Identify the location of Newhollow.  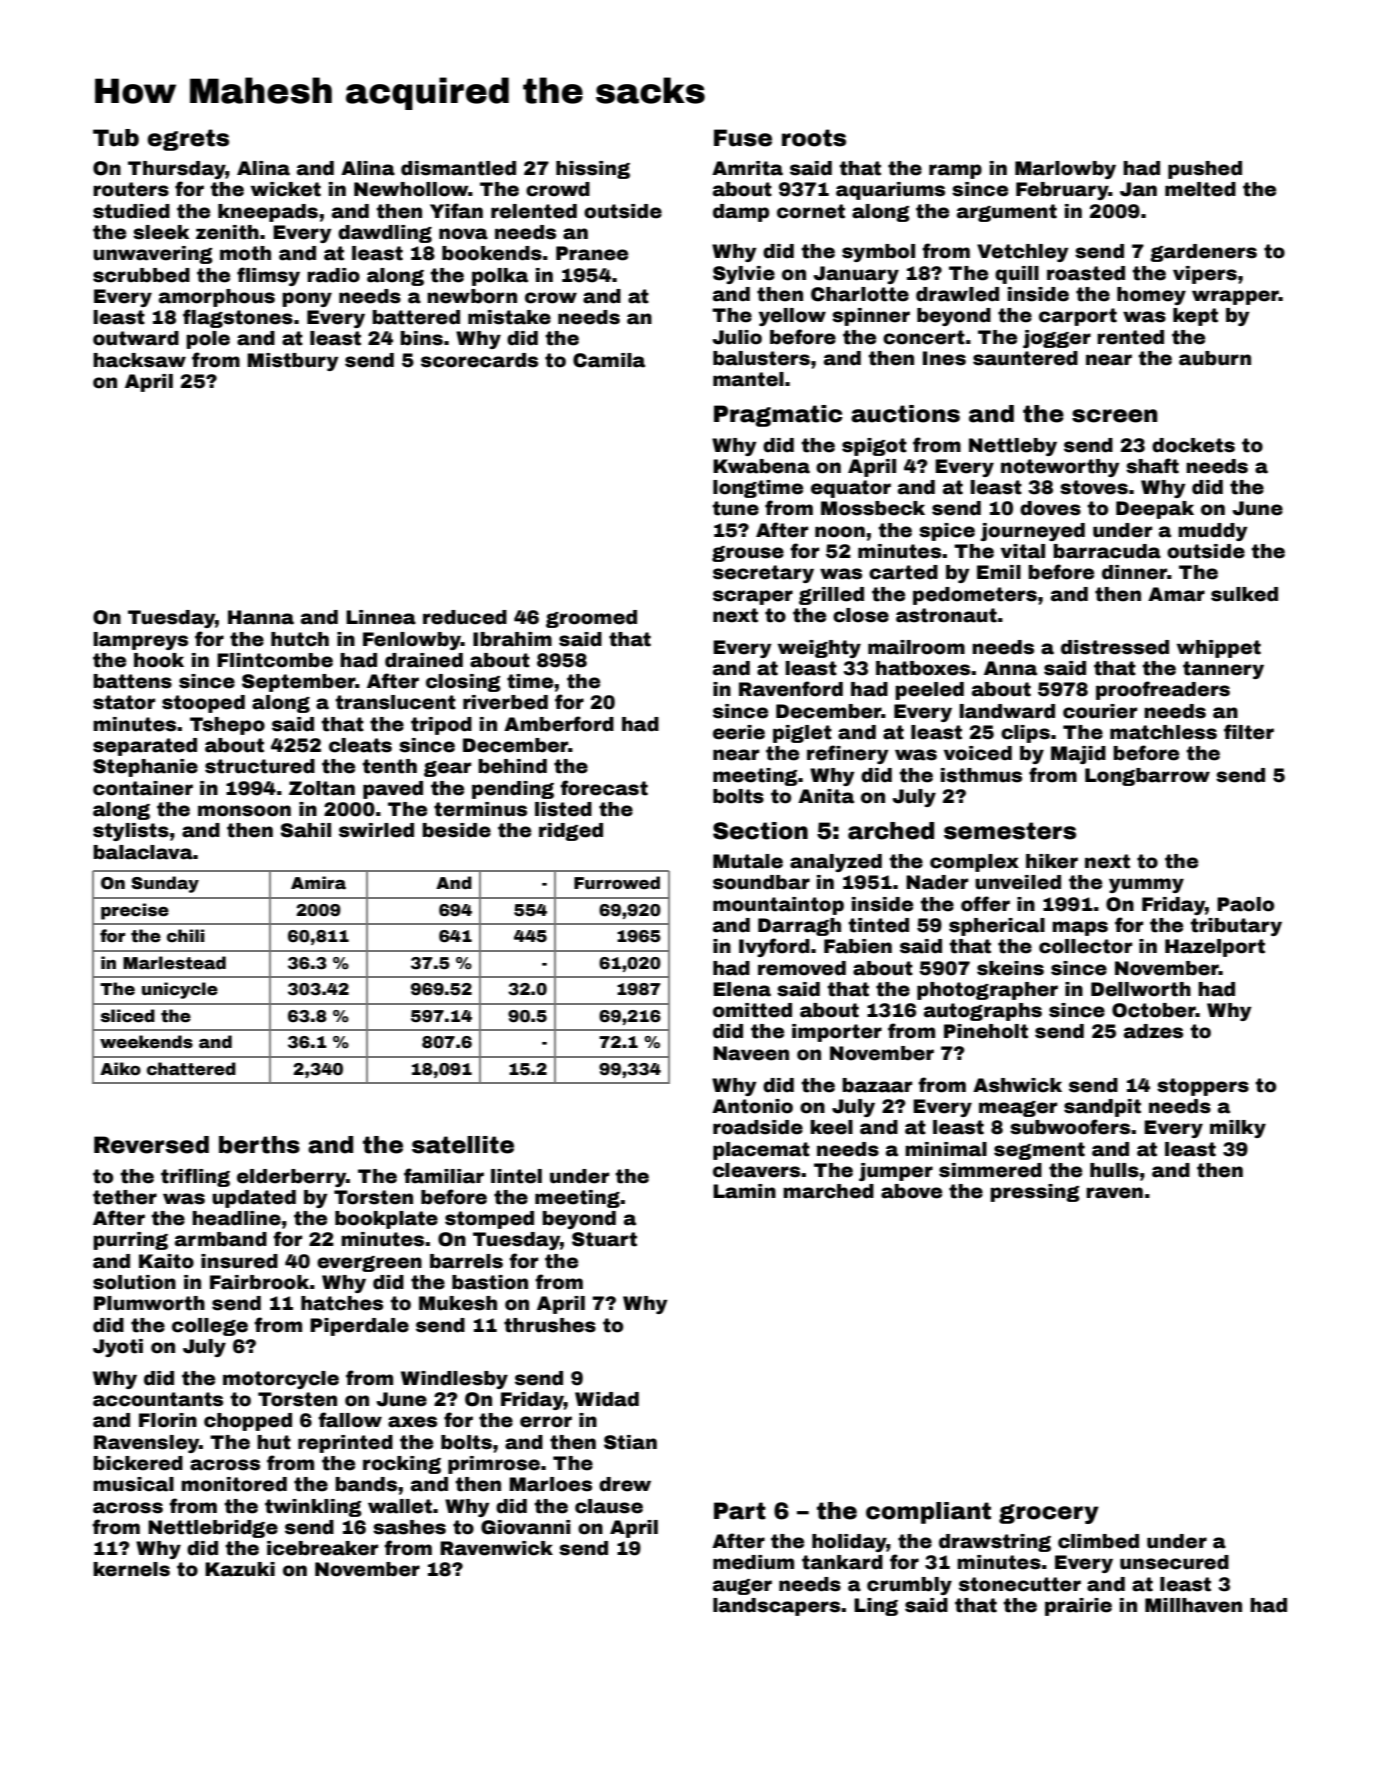
(411, 189).
